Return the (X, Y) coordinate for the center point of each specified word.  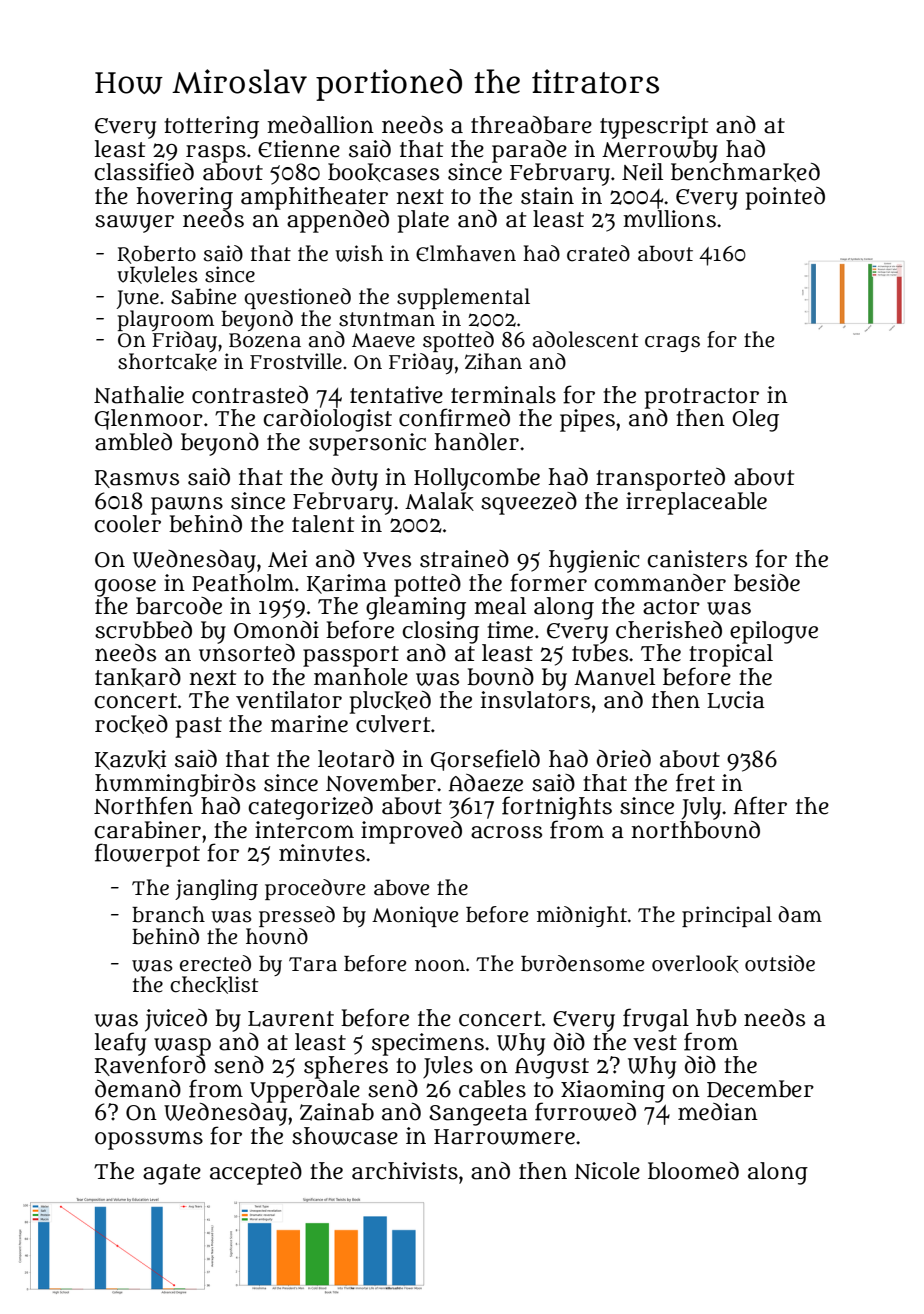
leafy (120, 1044)
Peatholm (243, 583)
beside (767, 583)
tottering (212, 127)
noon (440, 965)
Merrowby (660, 151)
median (718, 1112)
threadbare (531, 125)
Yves (387, 560)
